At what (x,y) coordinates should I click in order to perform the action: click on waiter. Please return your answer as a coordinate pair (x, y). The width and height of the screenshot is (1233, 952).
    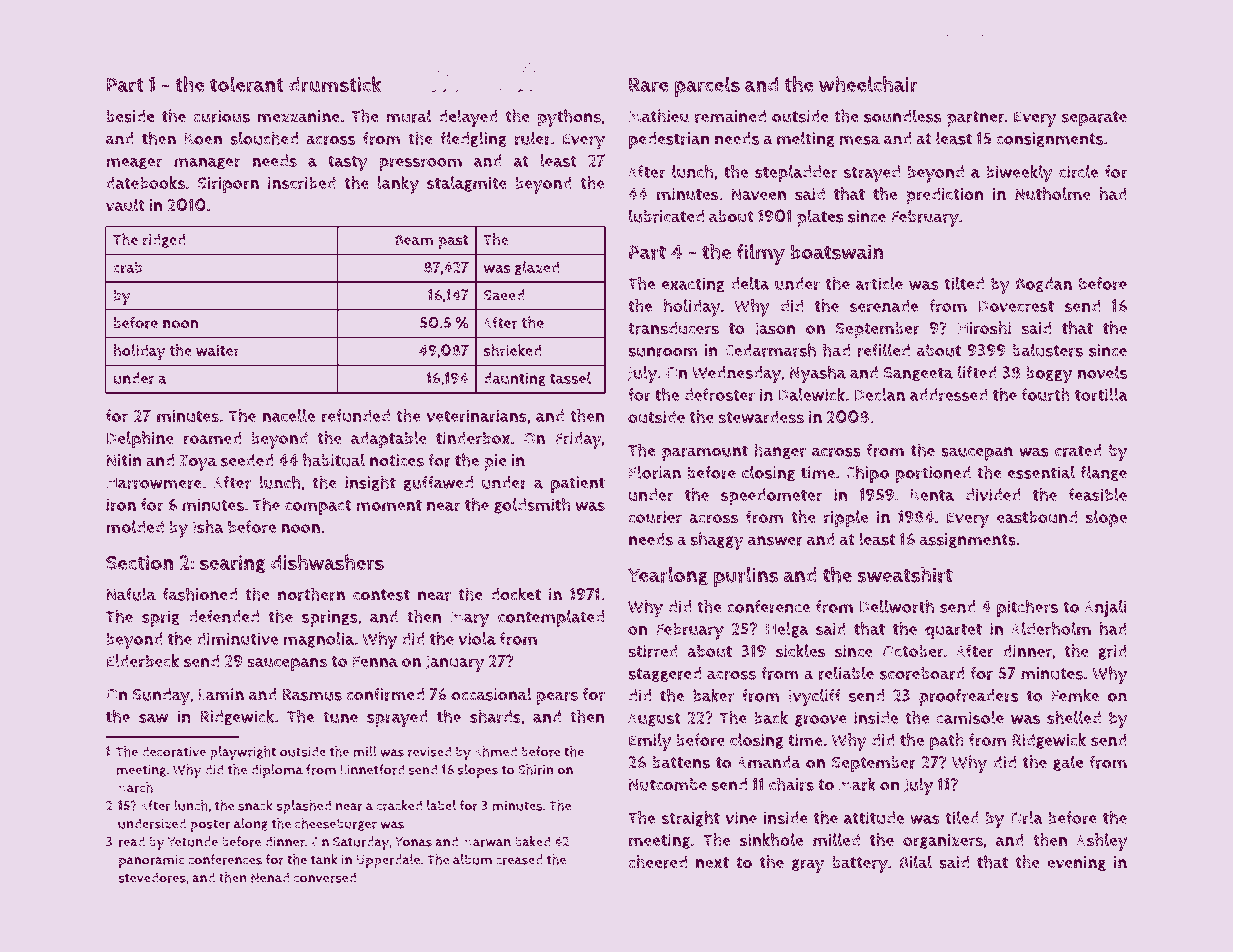
    Looking at the image, I should click on (218, 351).
